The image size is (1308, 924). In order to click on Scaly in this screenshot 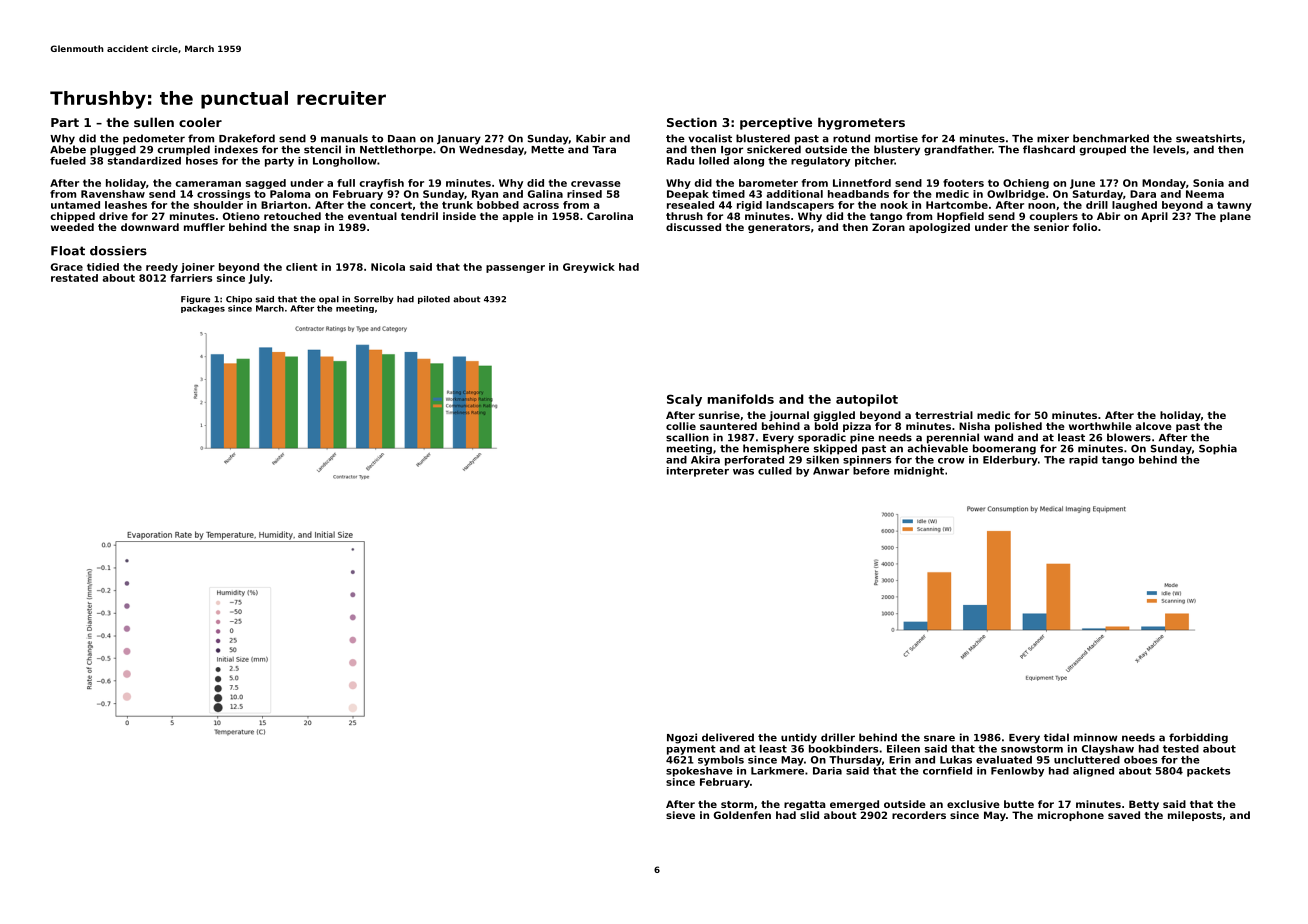, I will do `click(684, 400)`.
